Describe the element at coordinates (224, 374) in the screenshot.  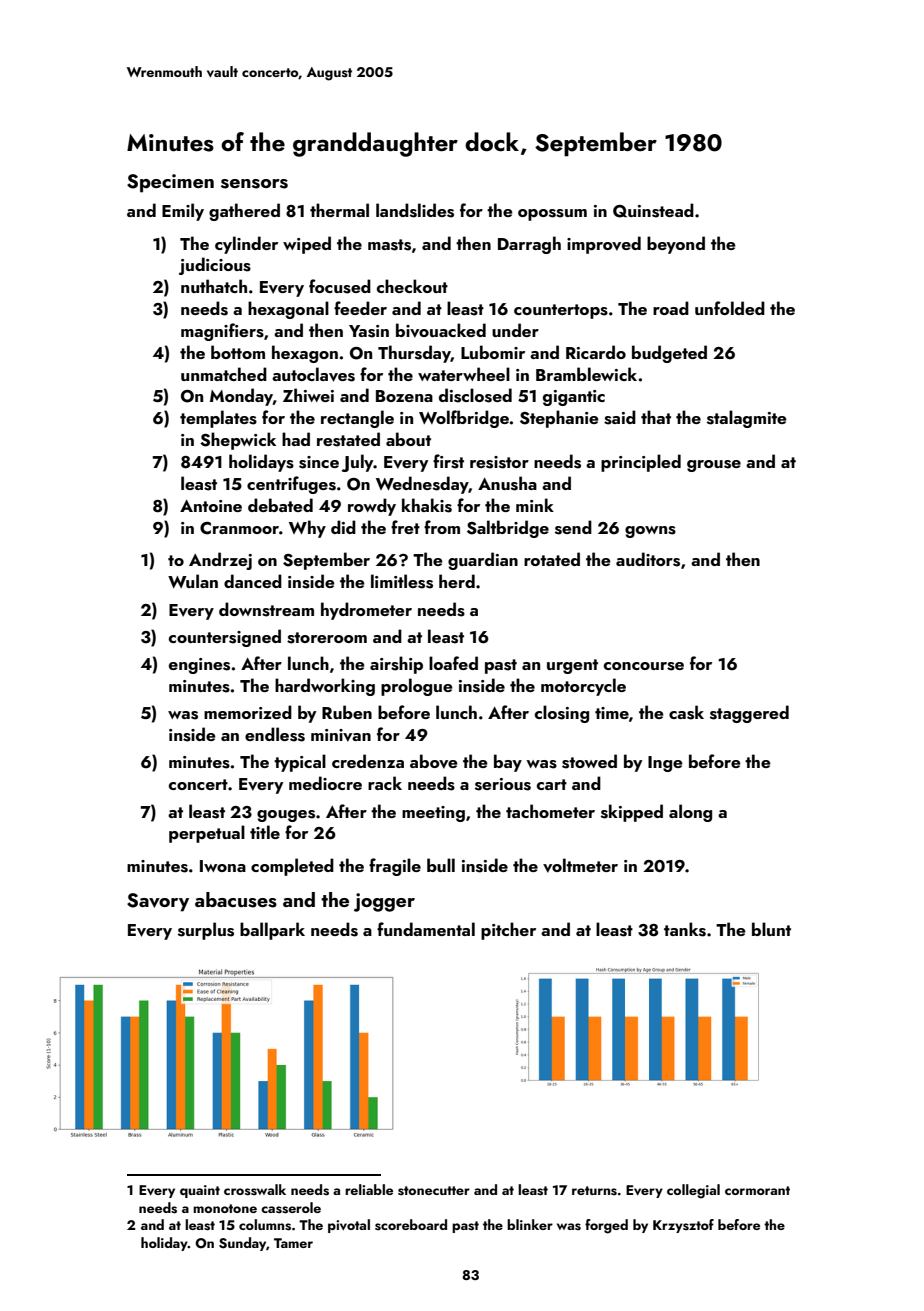
I see `unmatched` at that location.
